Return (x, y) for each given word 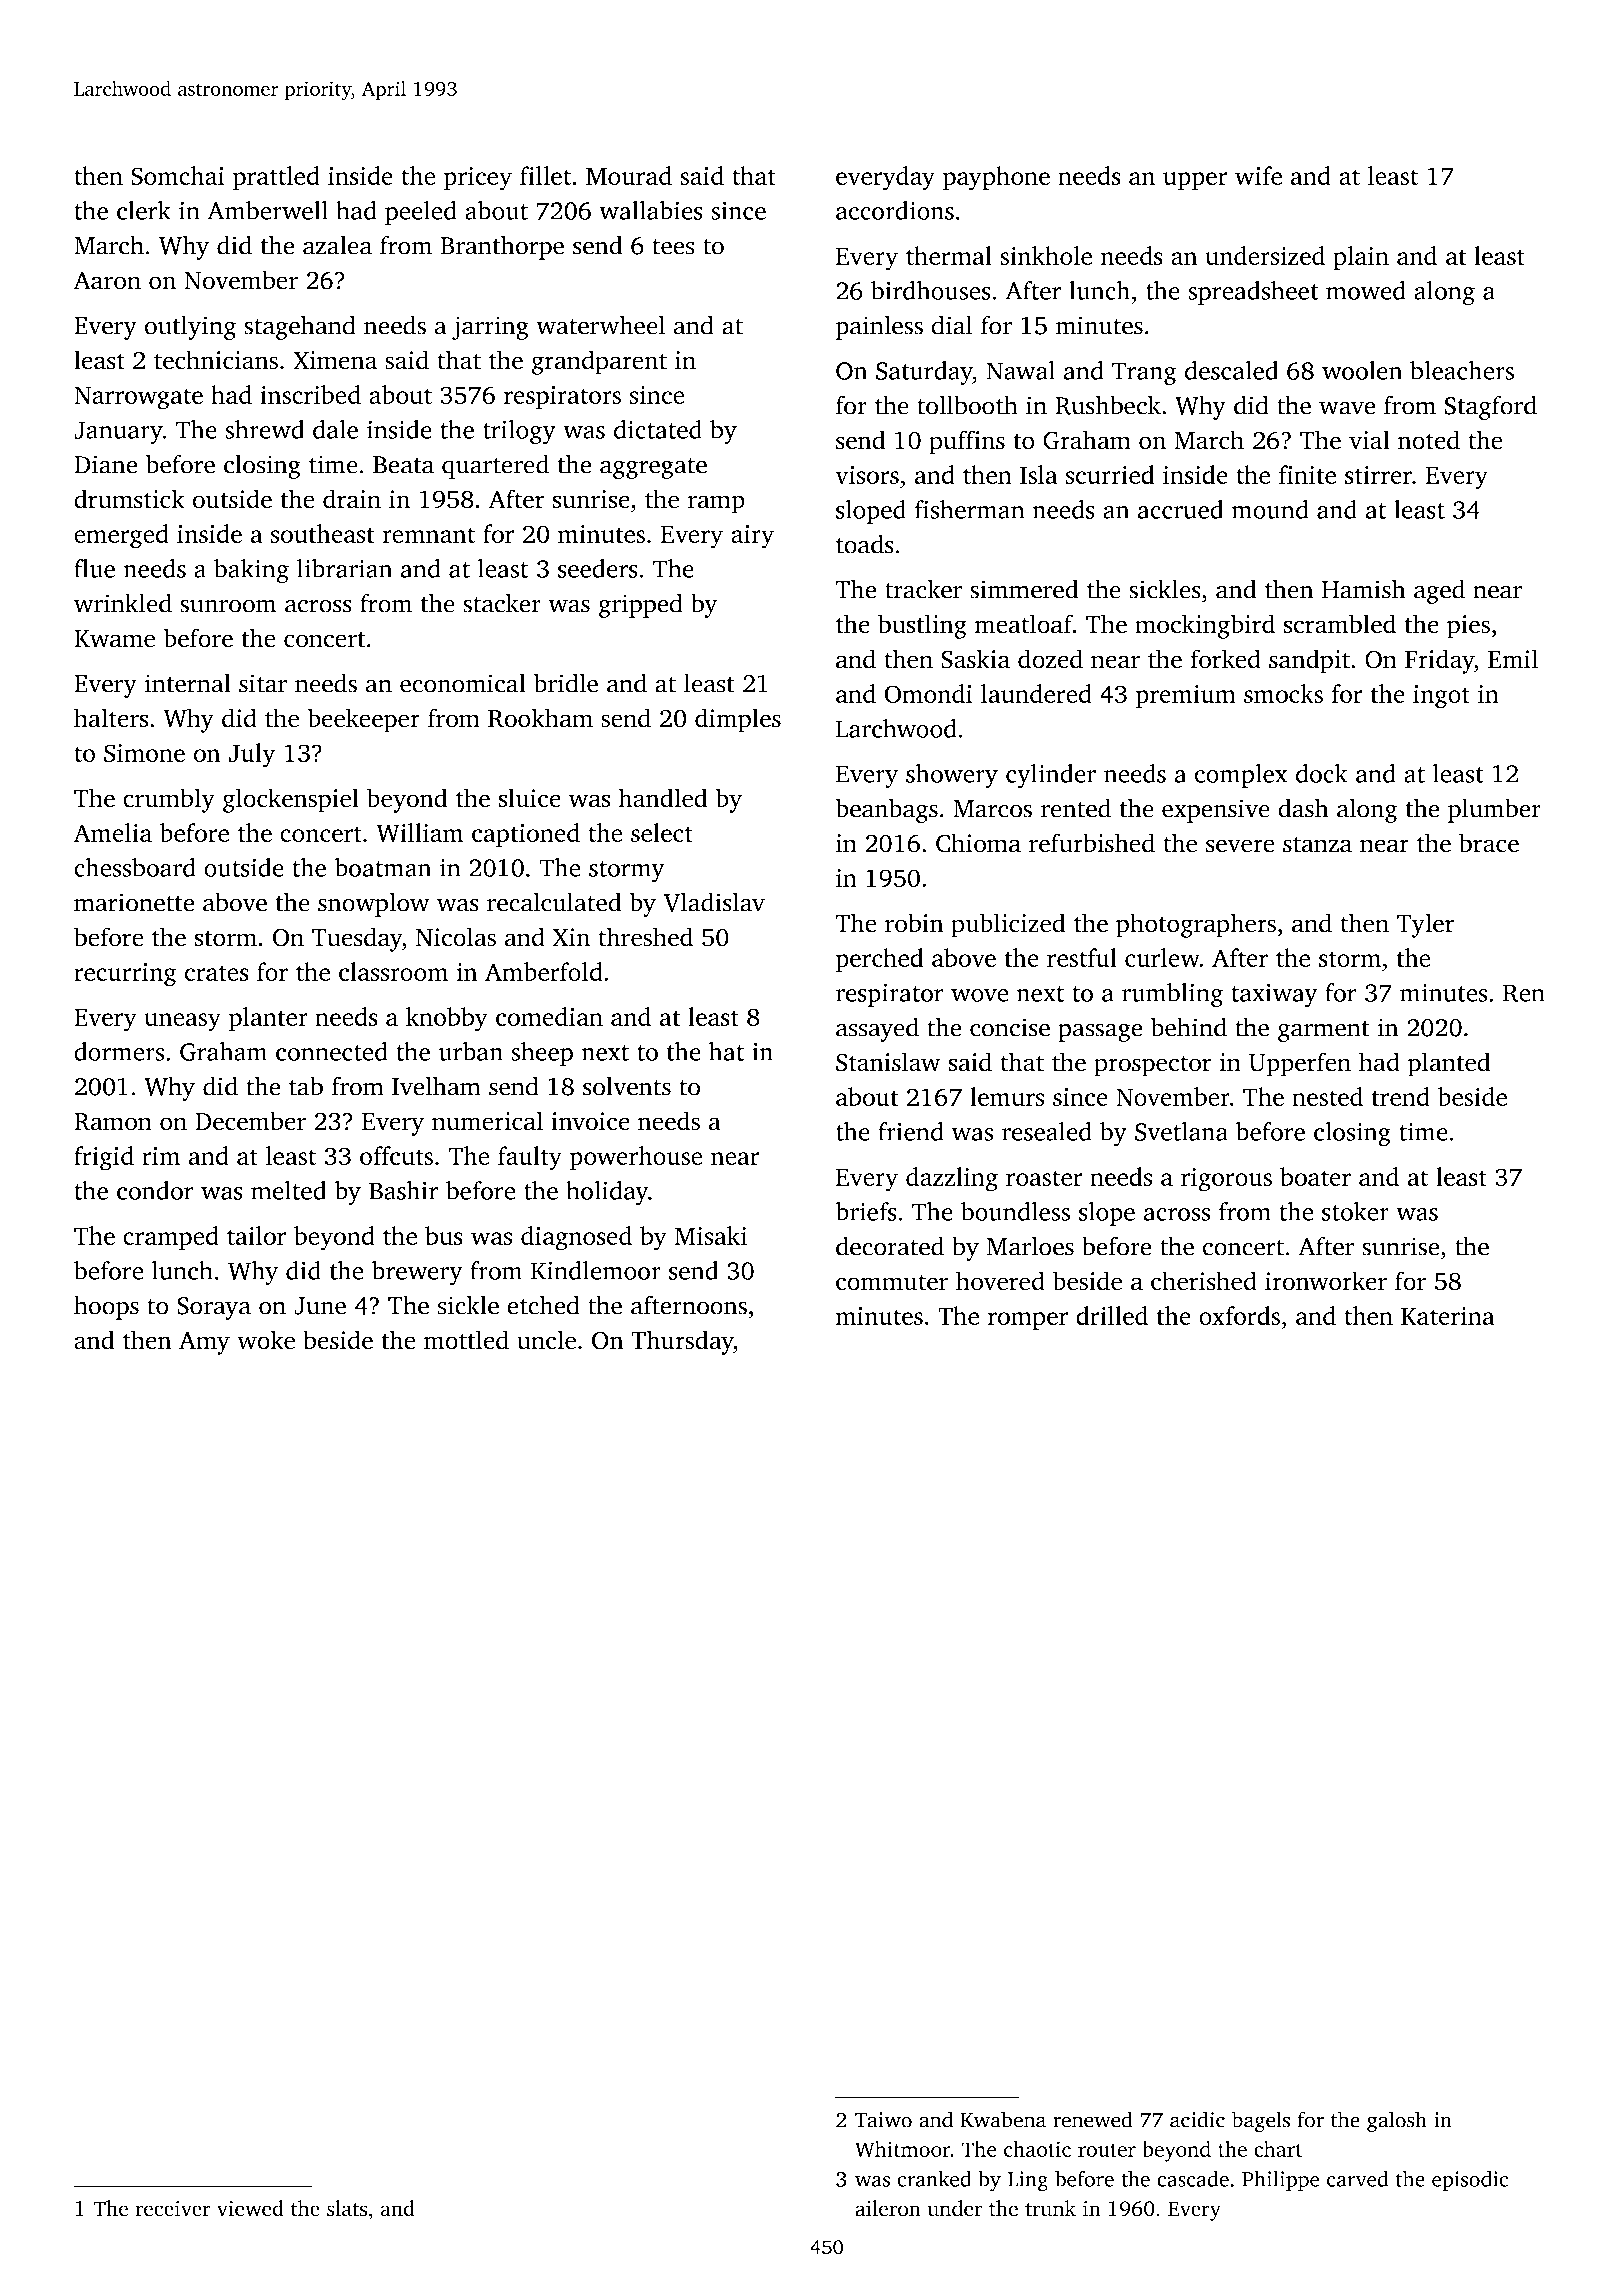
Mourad (629, 175)
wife (1258, 175)
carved (1358, 2178)
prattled (276, 178)
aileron (888, 2208)
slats (347, 2208)
